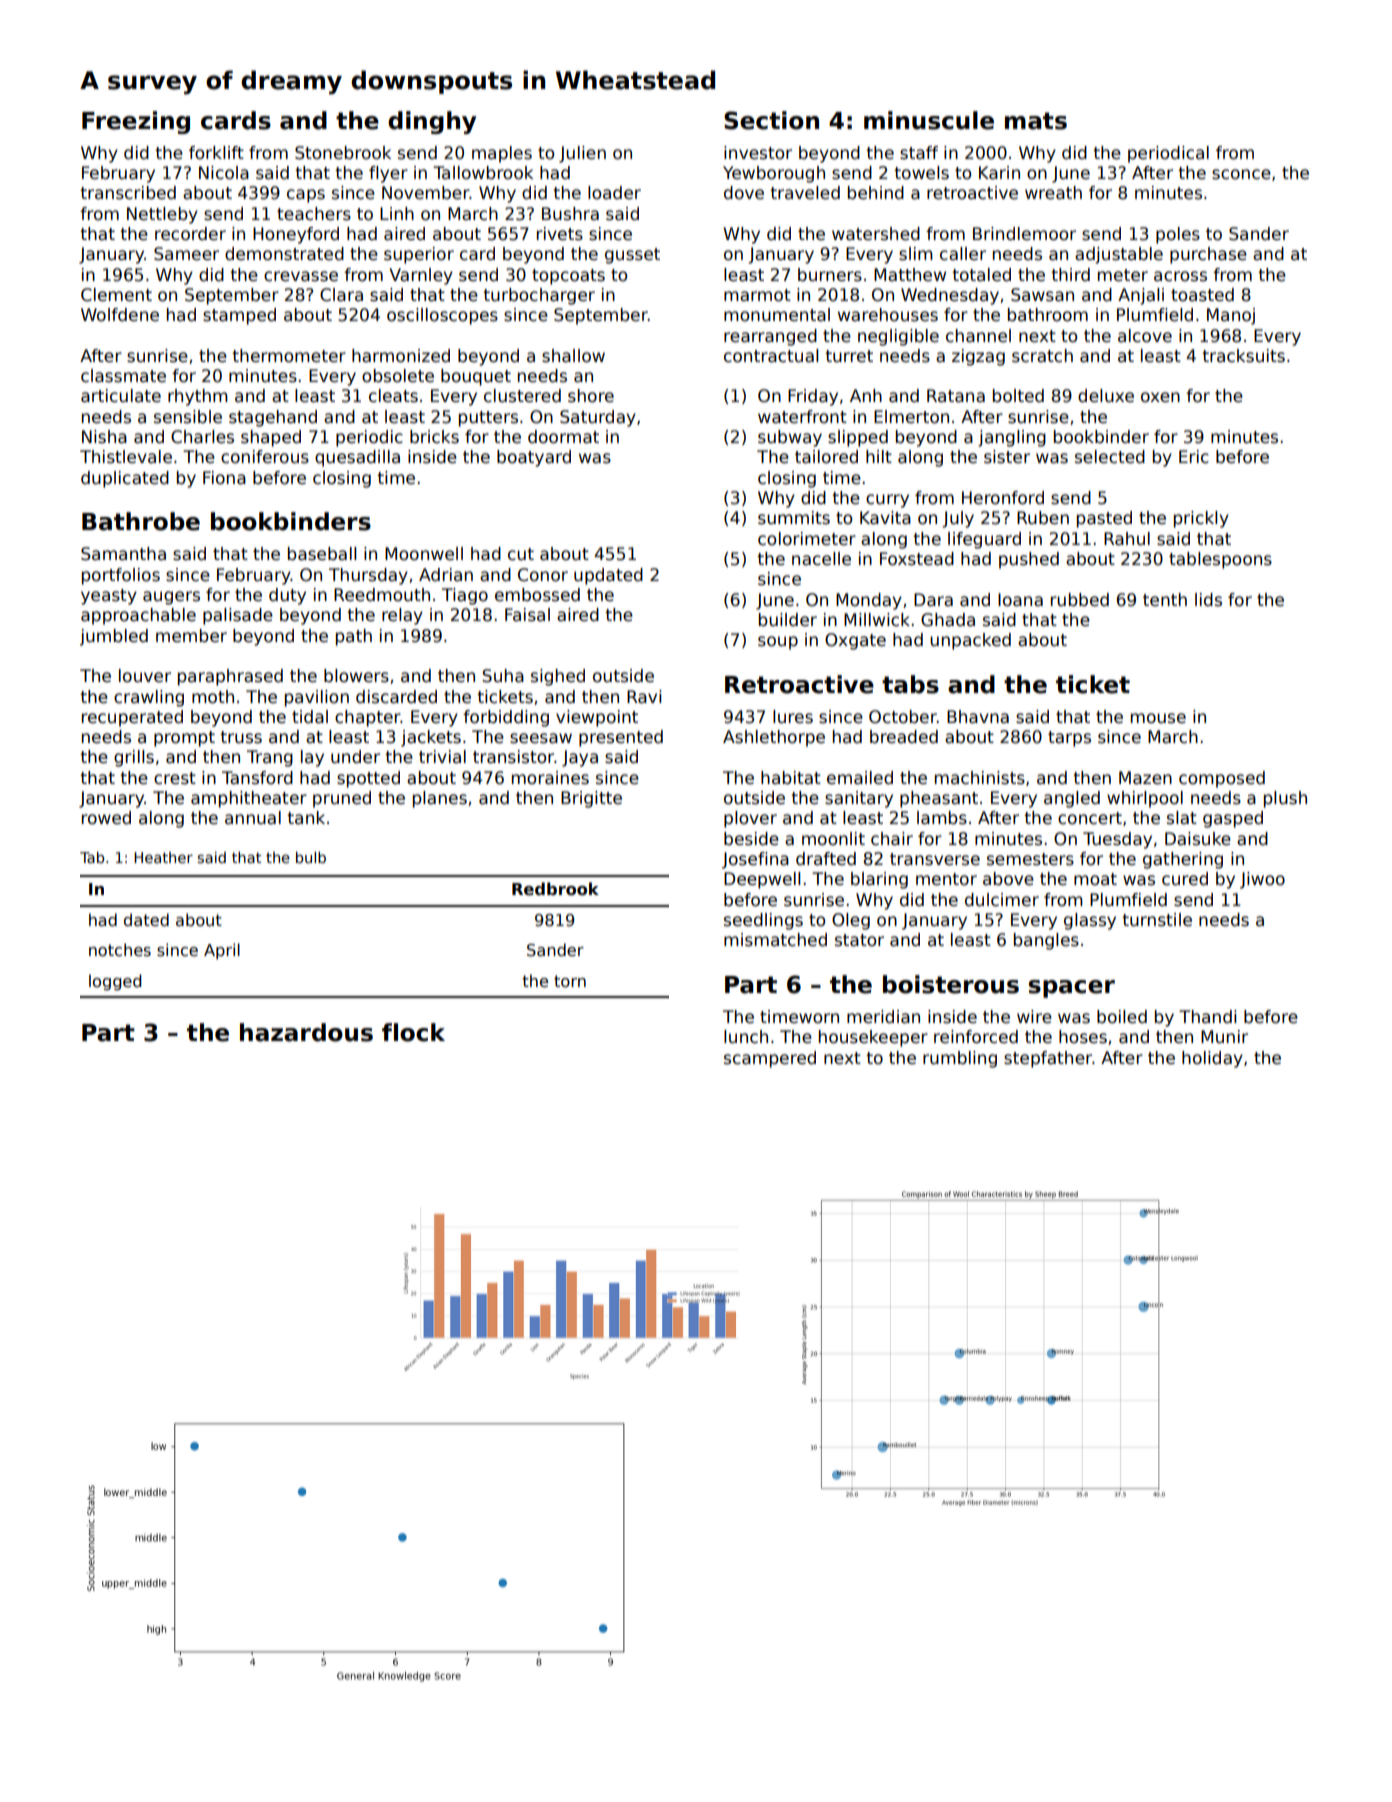 The image size is (1392, 1802). I want to click on subway, so click(790, 438).
